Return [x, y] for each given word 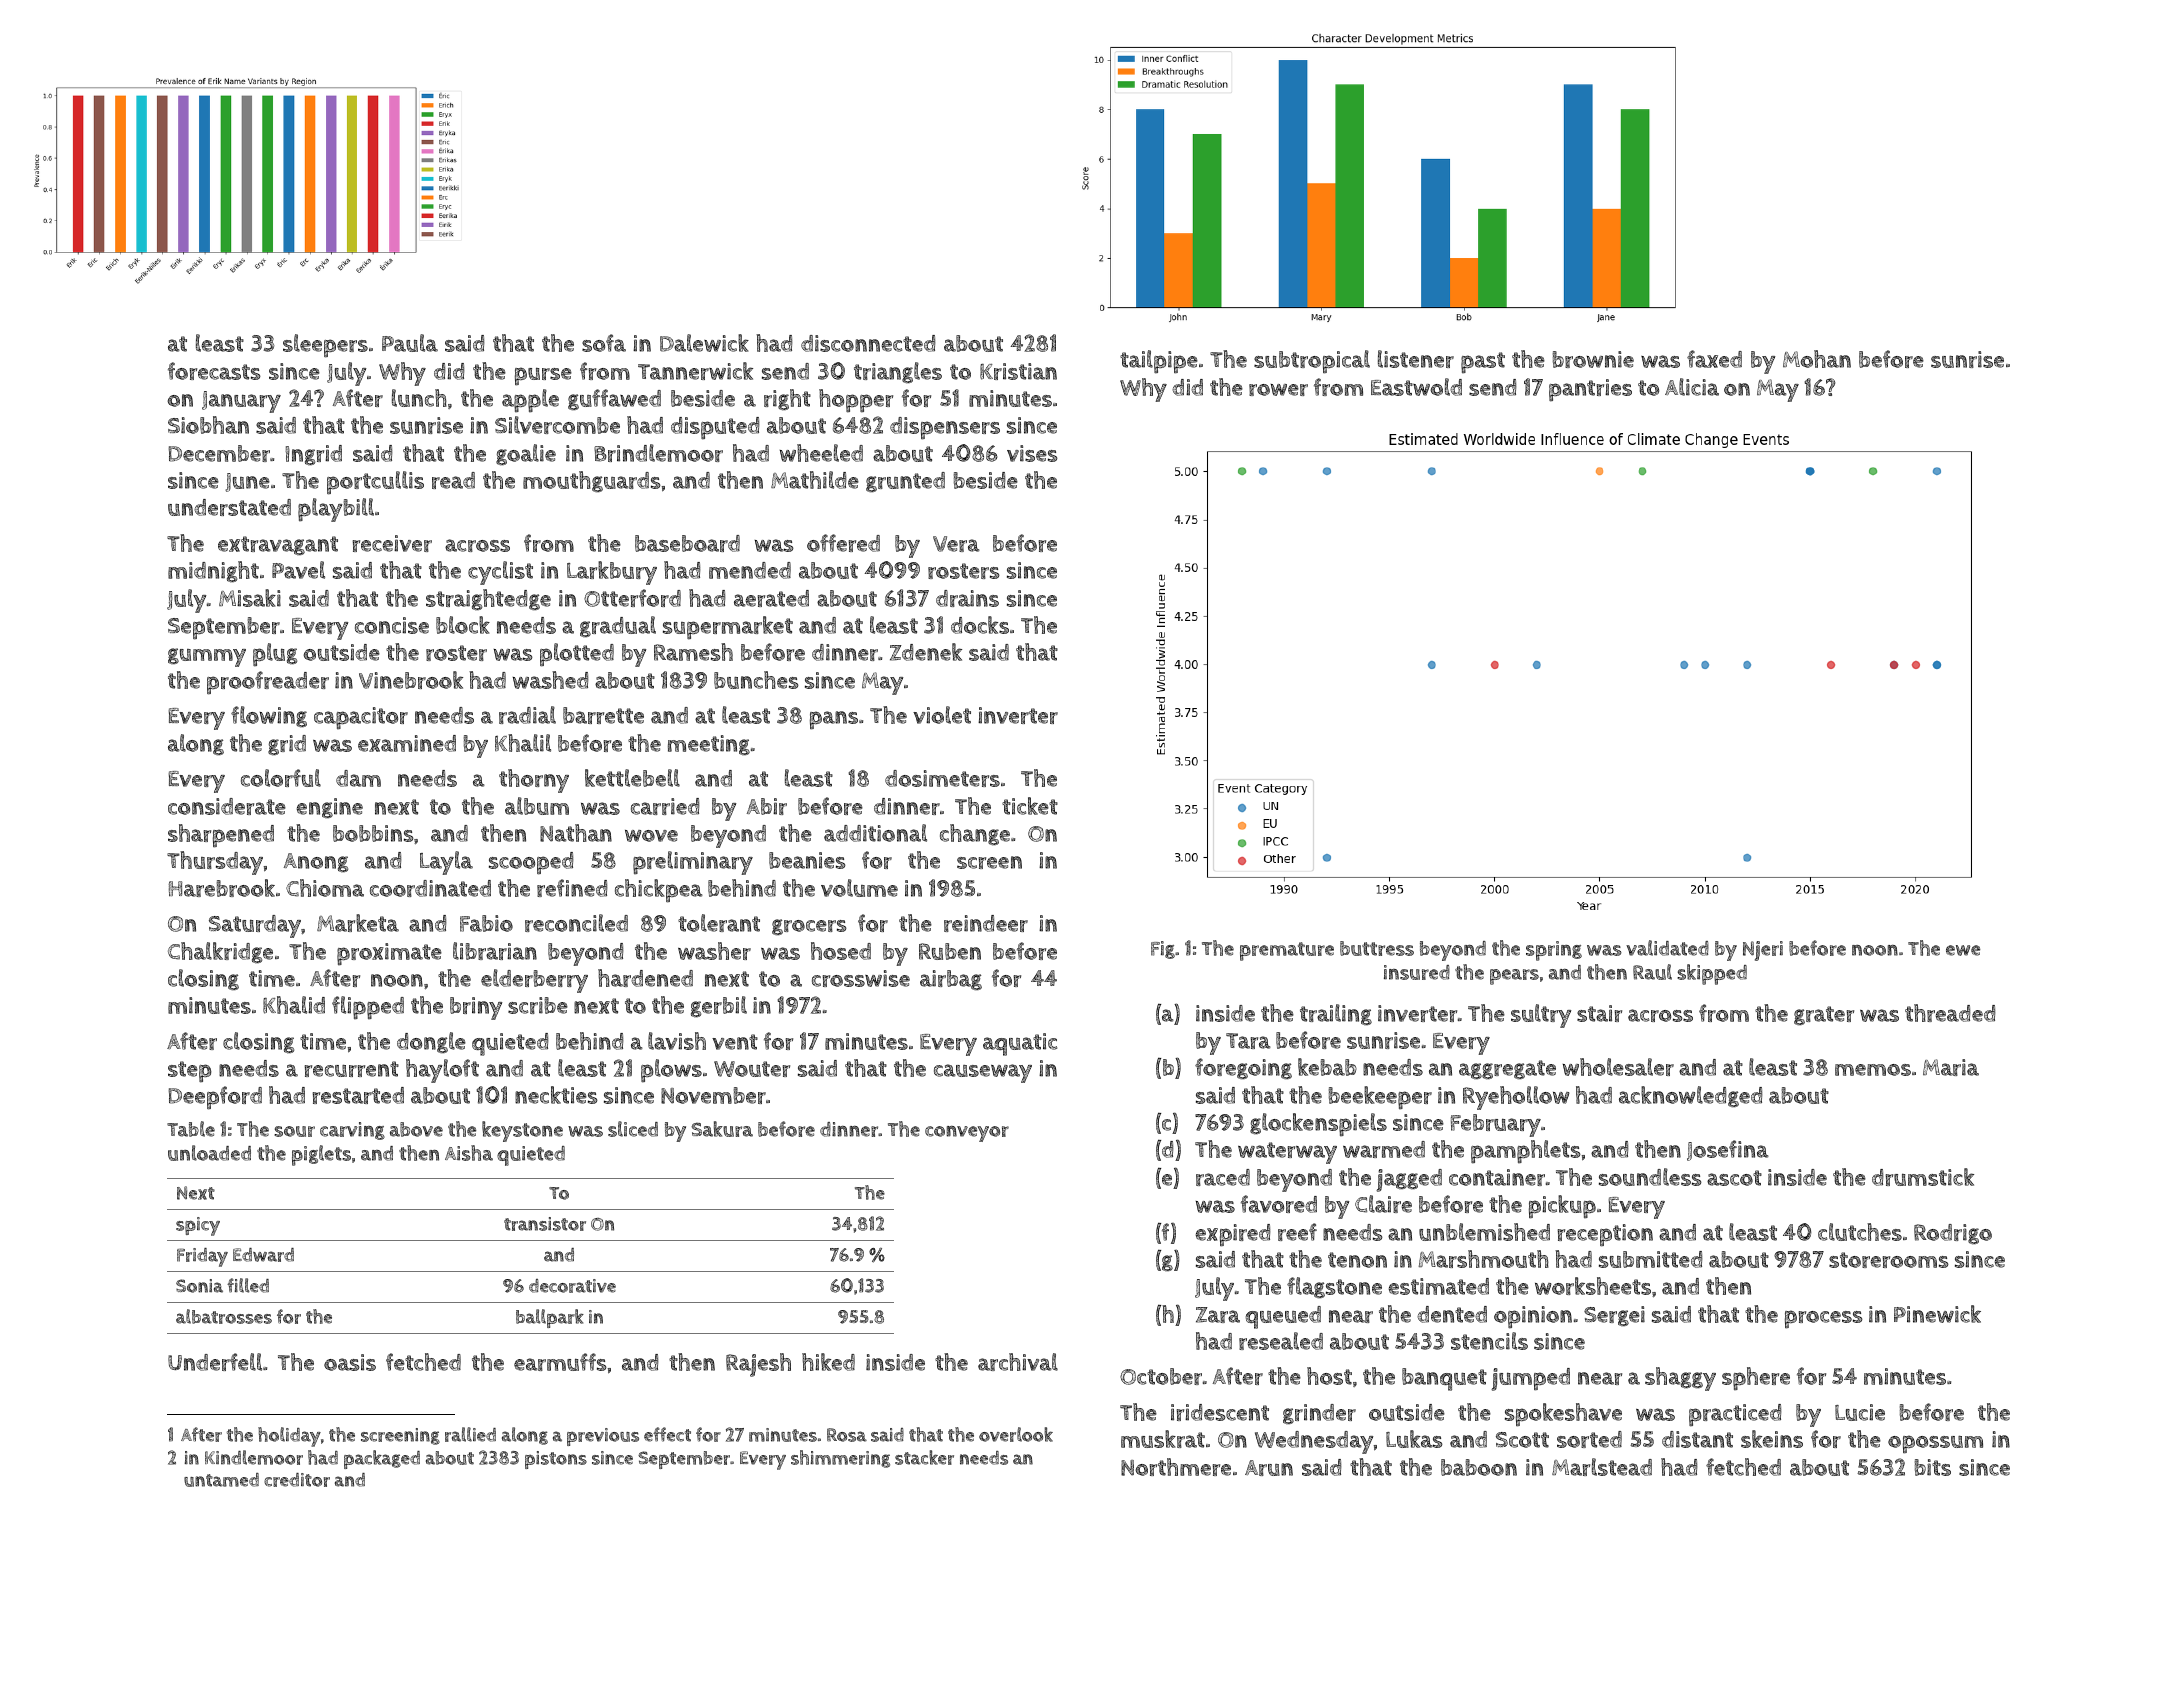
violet [942, 715]
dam [358, 778]
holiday [289, 1437]
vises [1032, 453]
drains [967, 598]
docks [980, 625]
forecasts [214, 371]
